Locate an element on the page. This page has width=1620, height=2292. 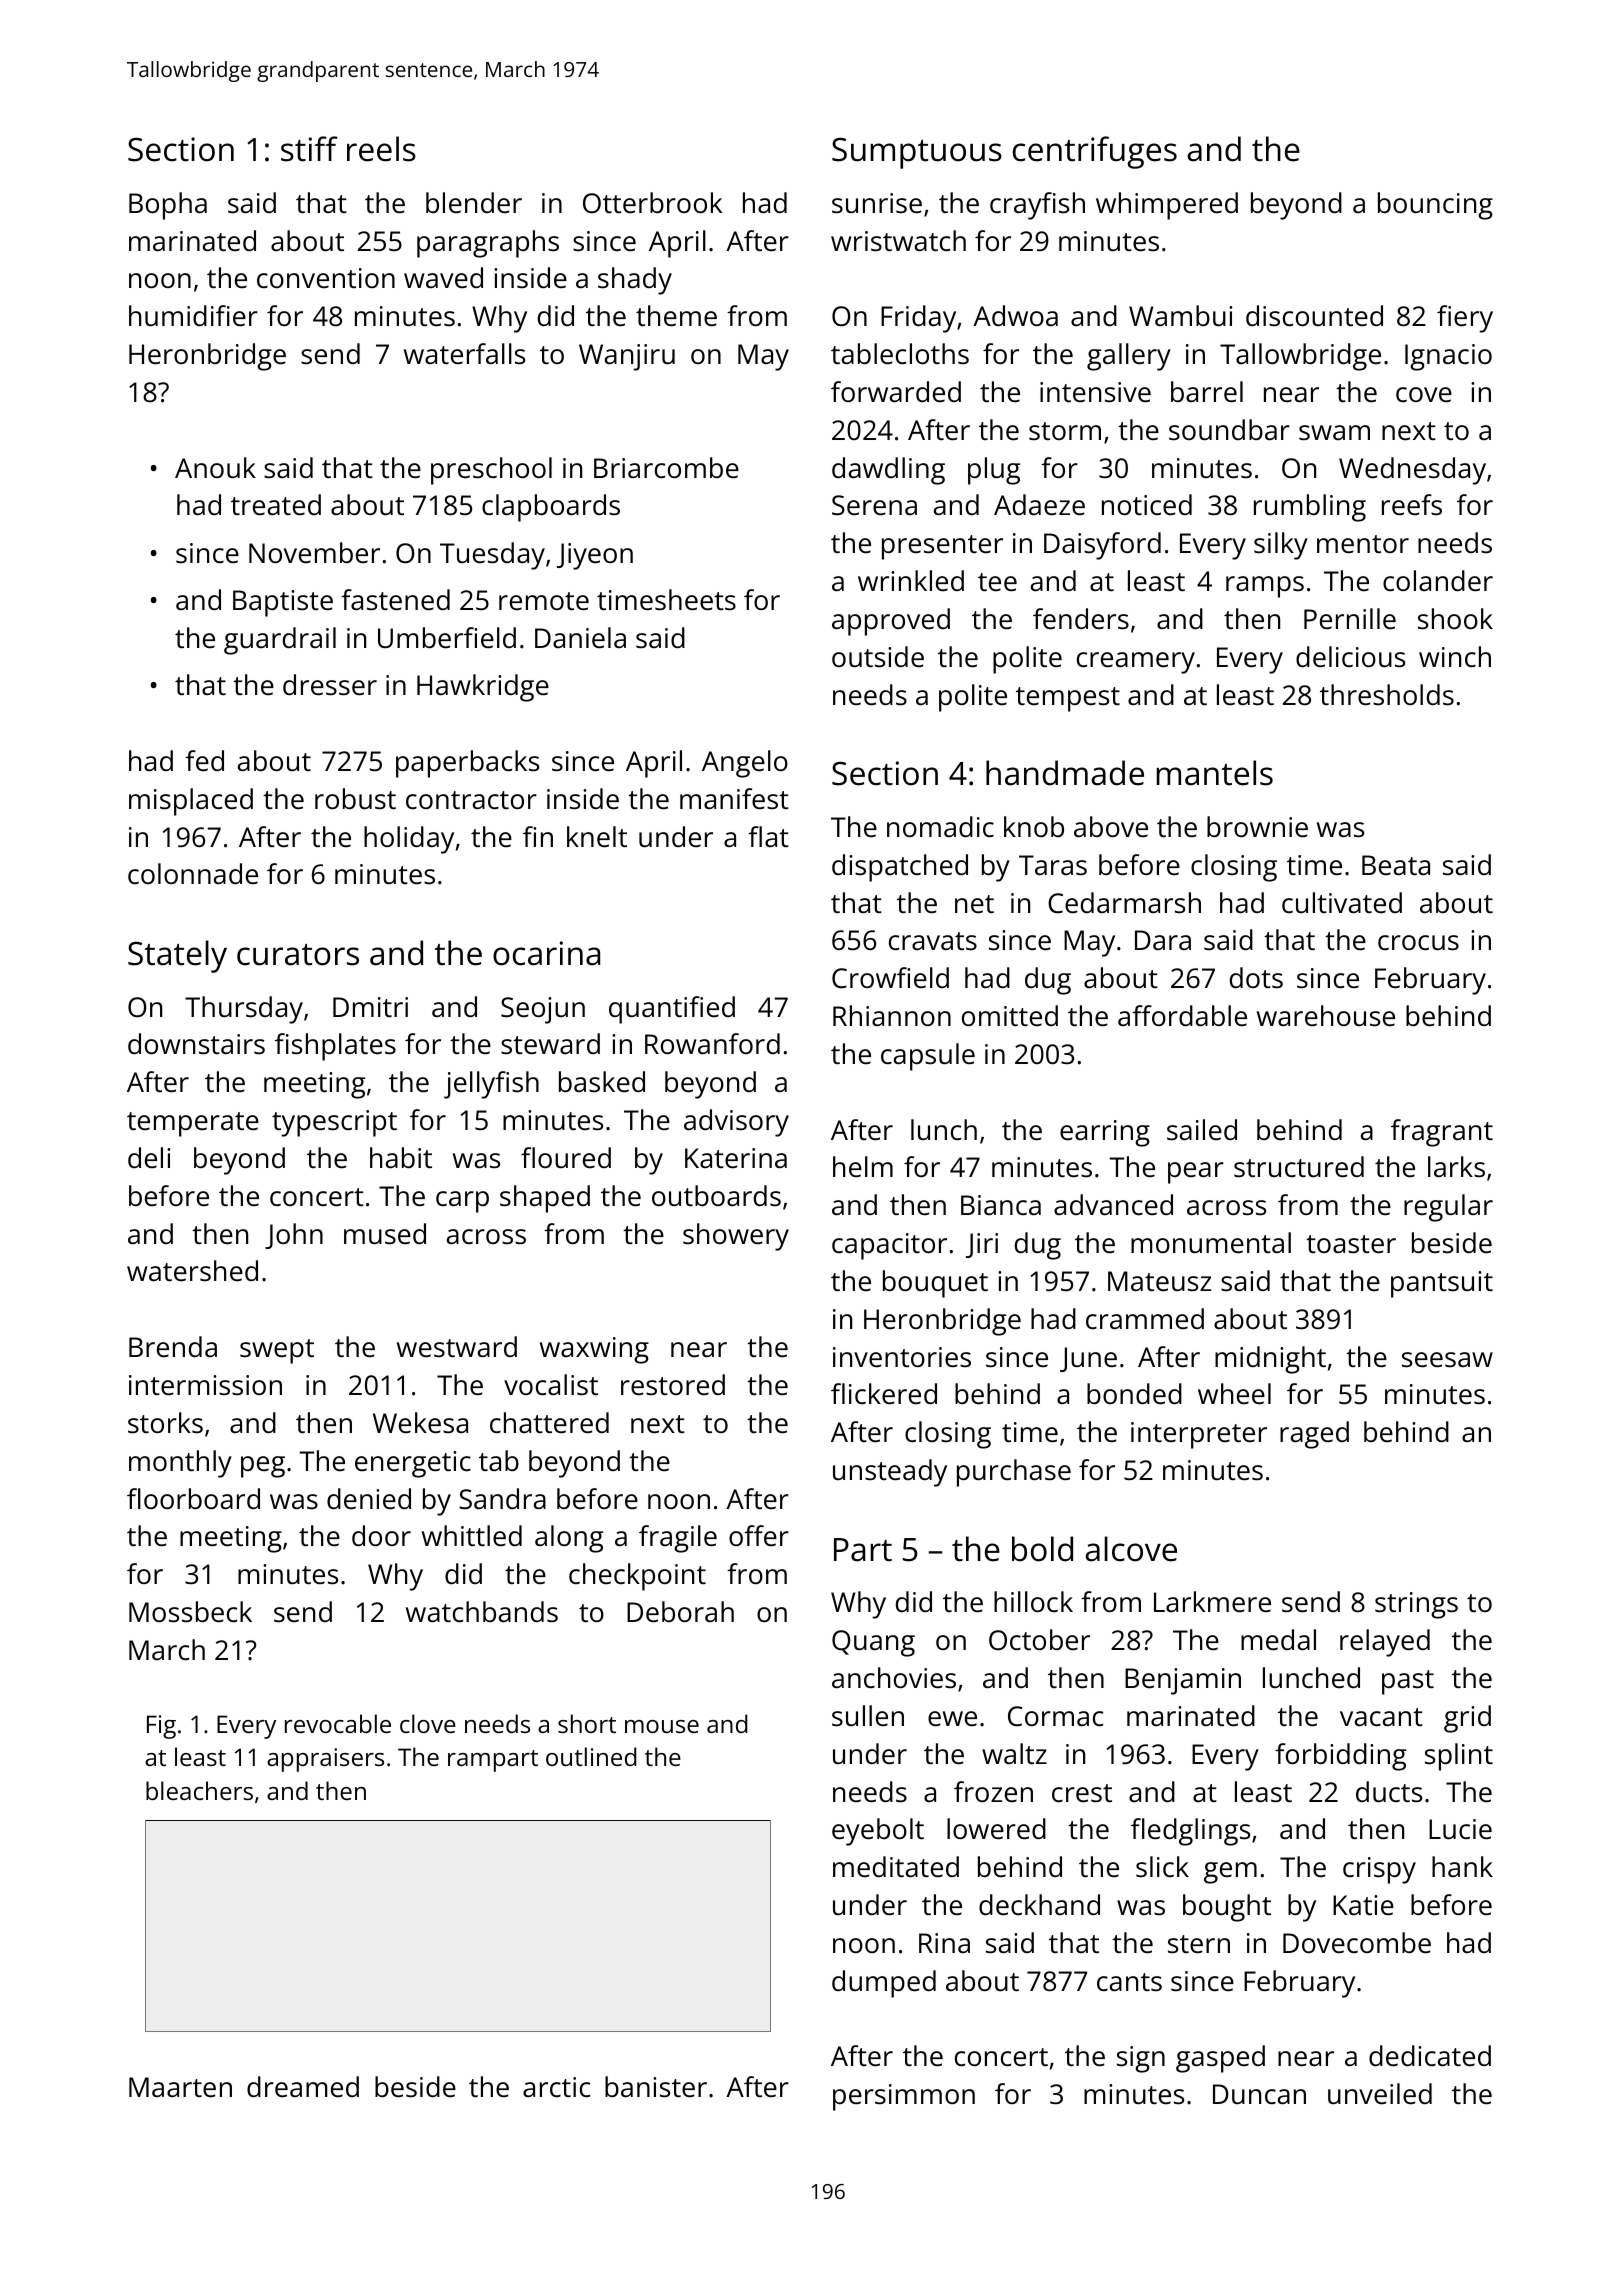
anchovies is located at coordinates (894, 1678).
